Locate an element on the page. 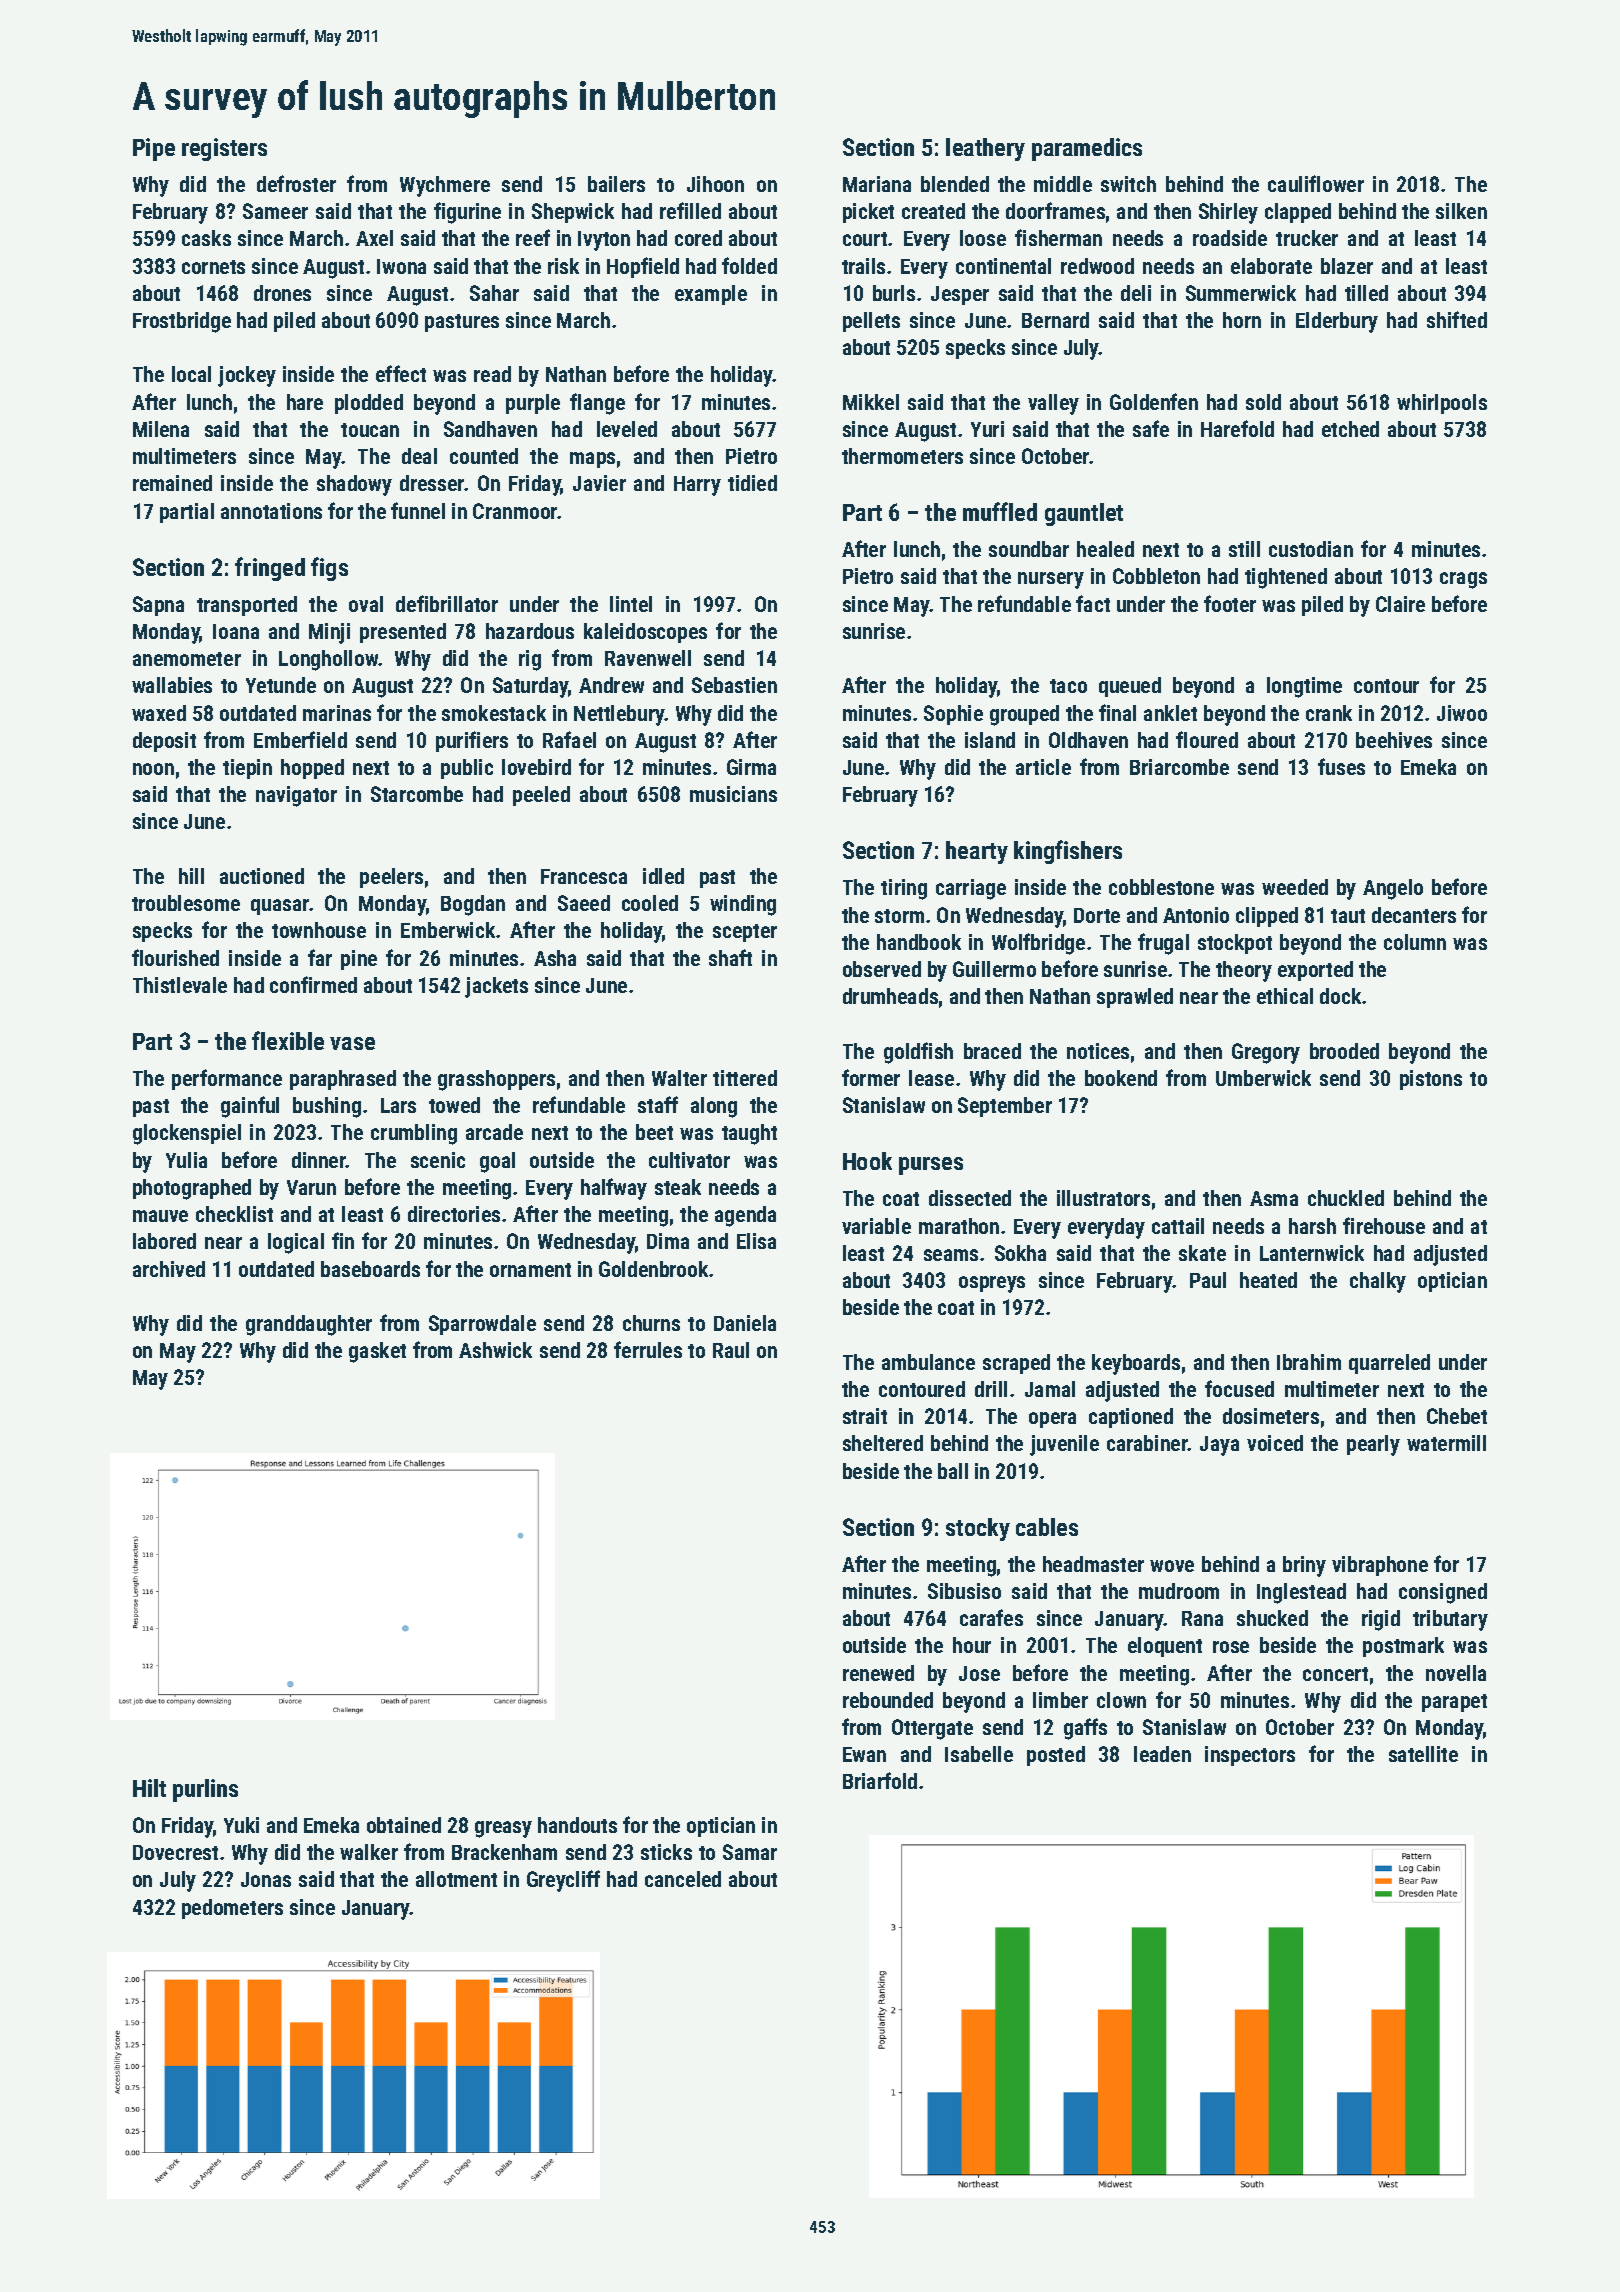  burls is located at coordinates (894, 293).
